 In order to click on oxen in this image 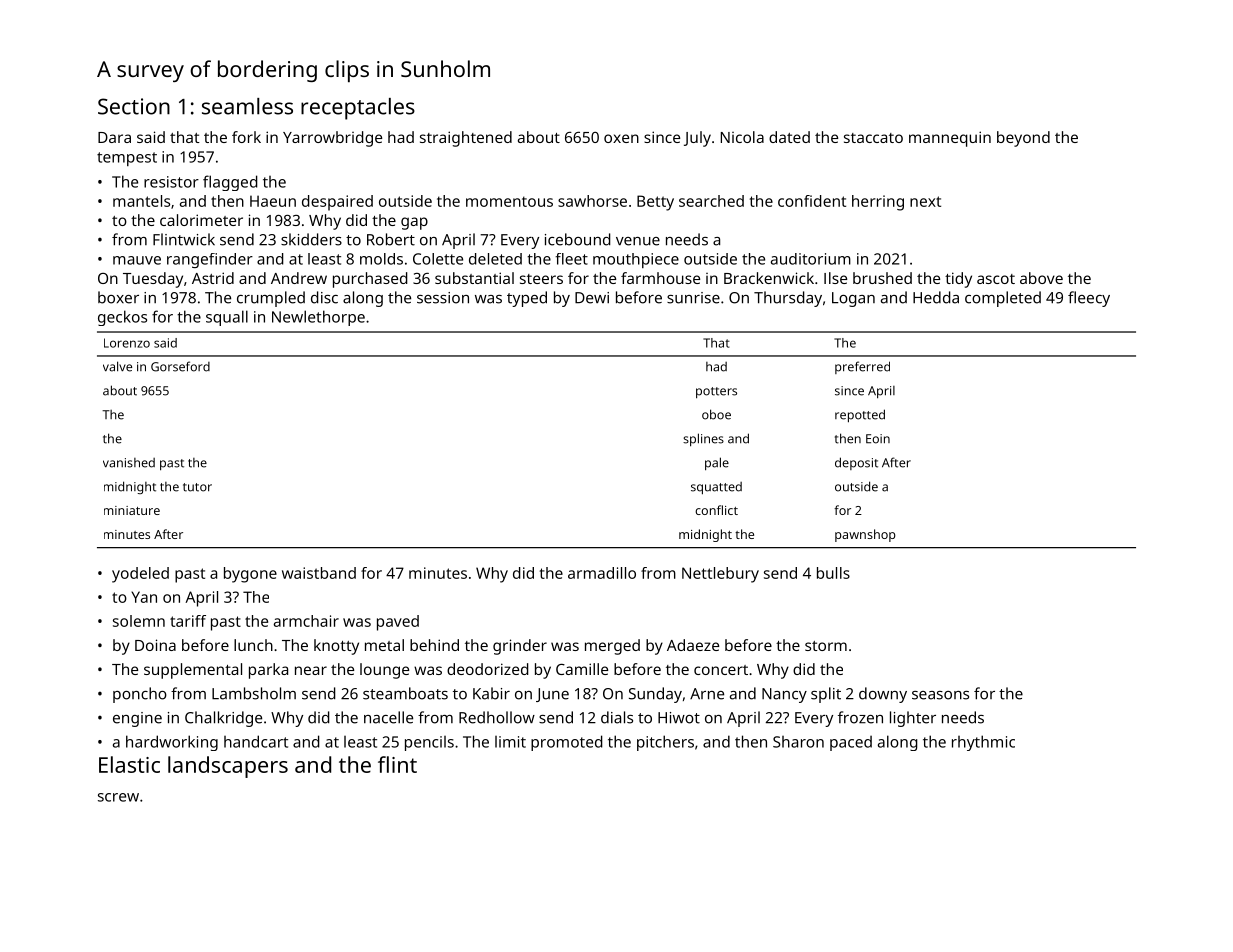, I will do `click(621, 138)`.
